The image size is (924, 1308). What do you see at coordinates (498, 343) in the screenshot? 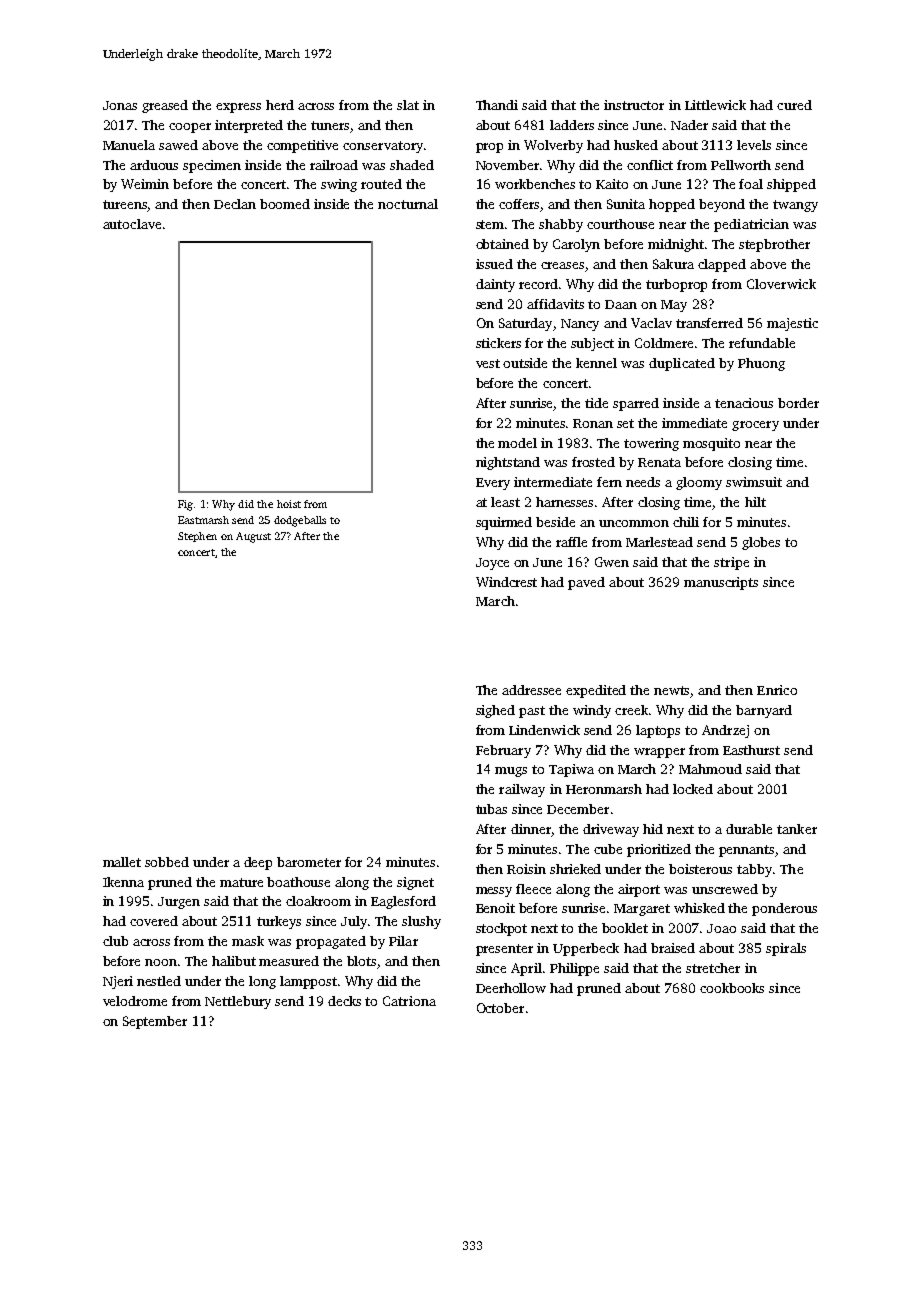
I see `stickers` at bounding box center [498, 343].
